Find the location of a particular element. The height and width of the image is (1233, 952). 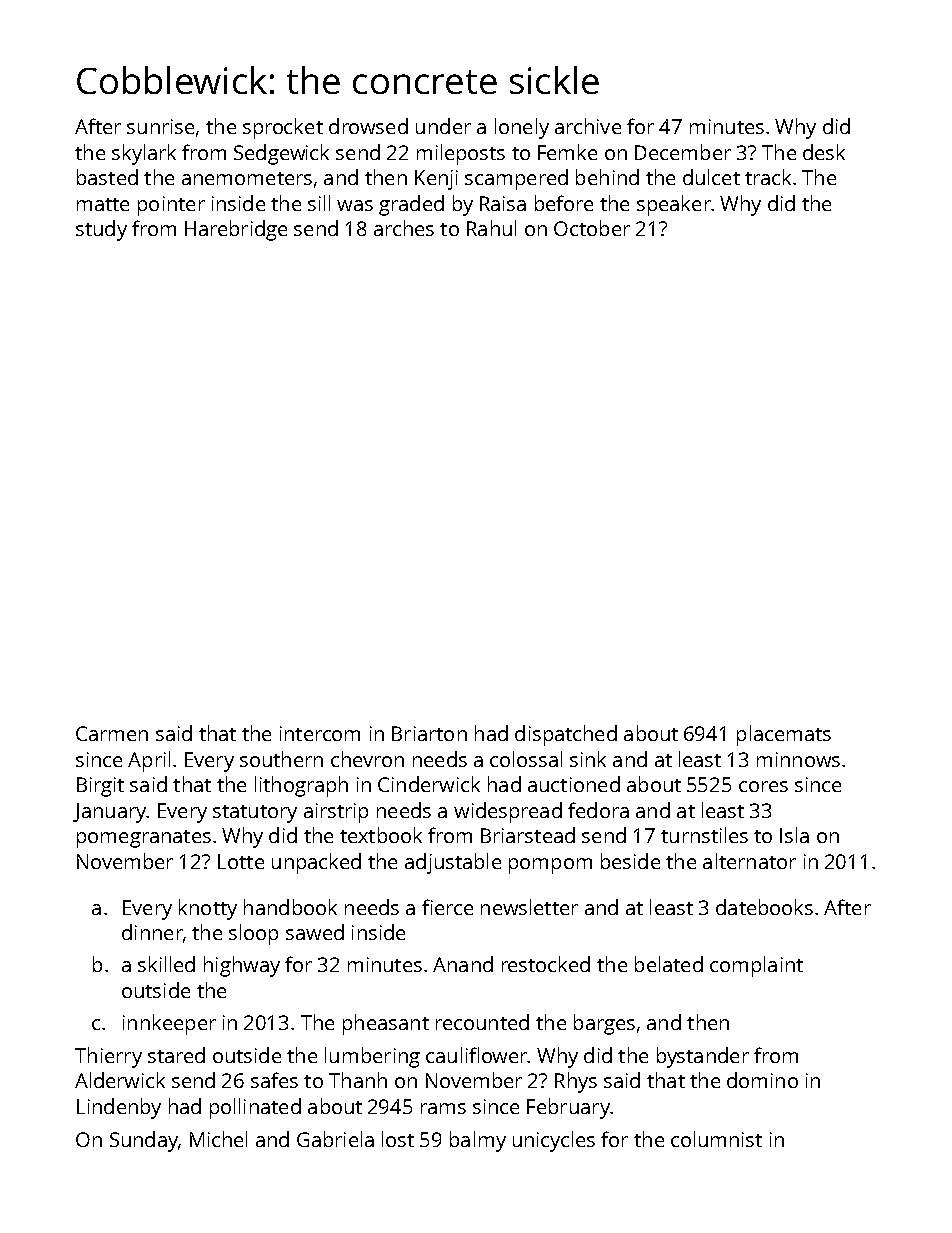

dispatched is located at coordinates (566, 735).
